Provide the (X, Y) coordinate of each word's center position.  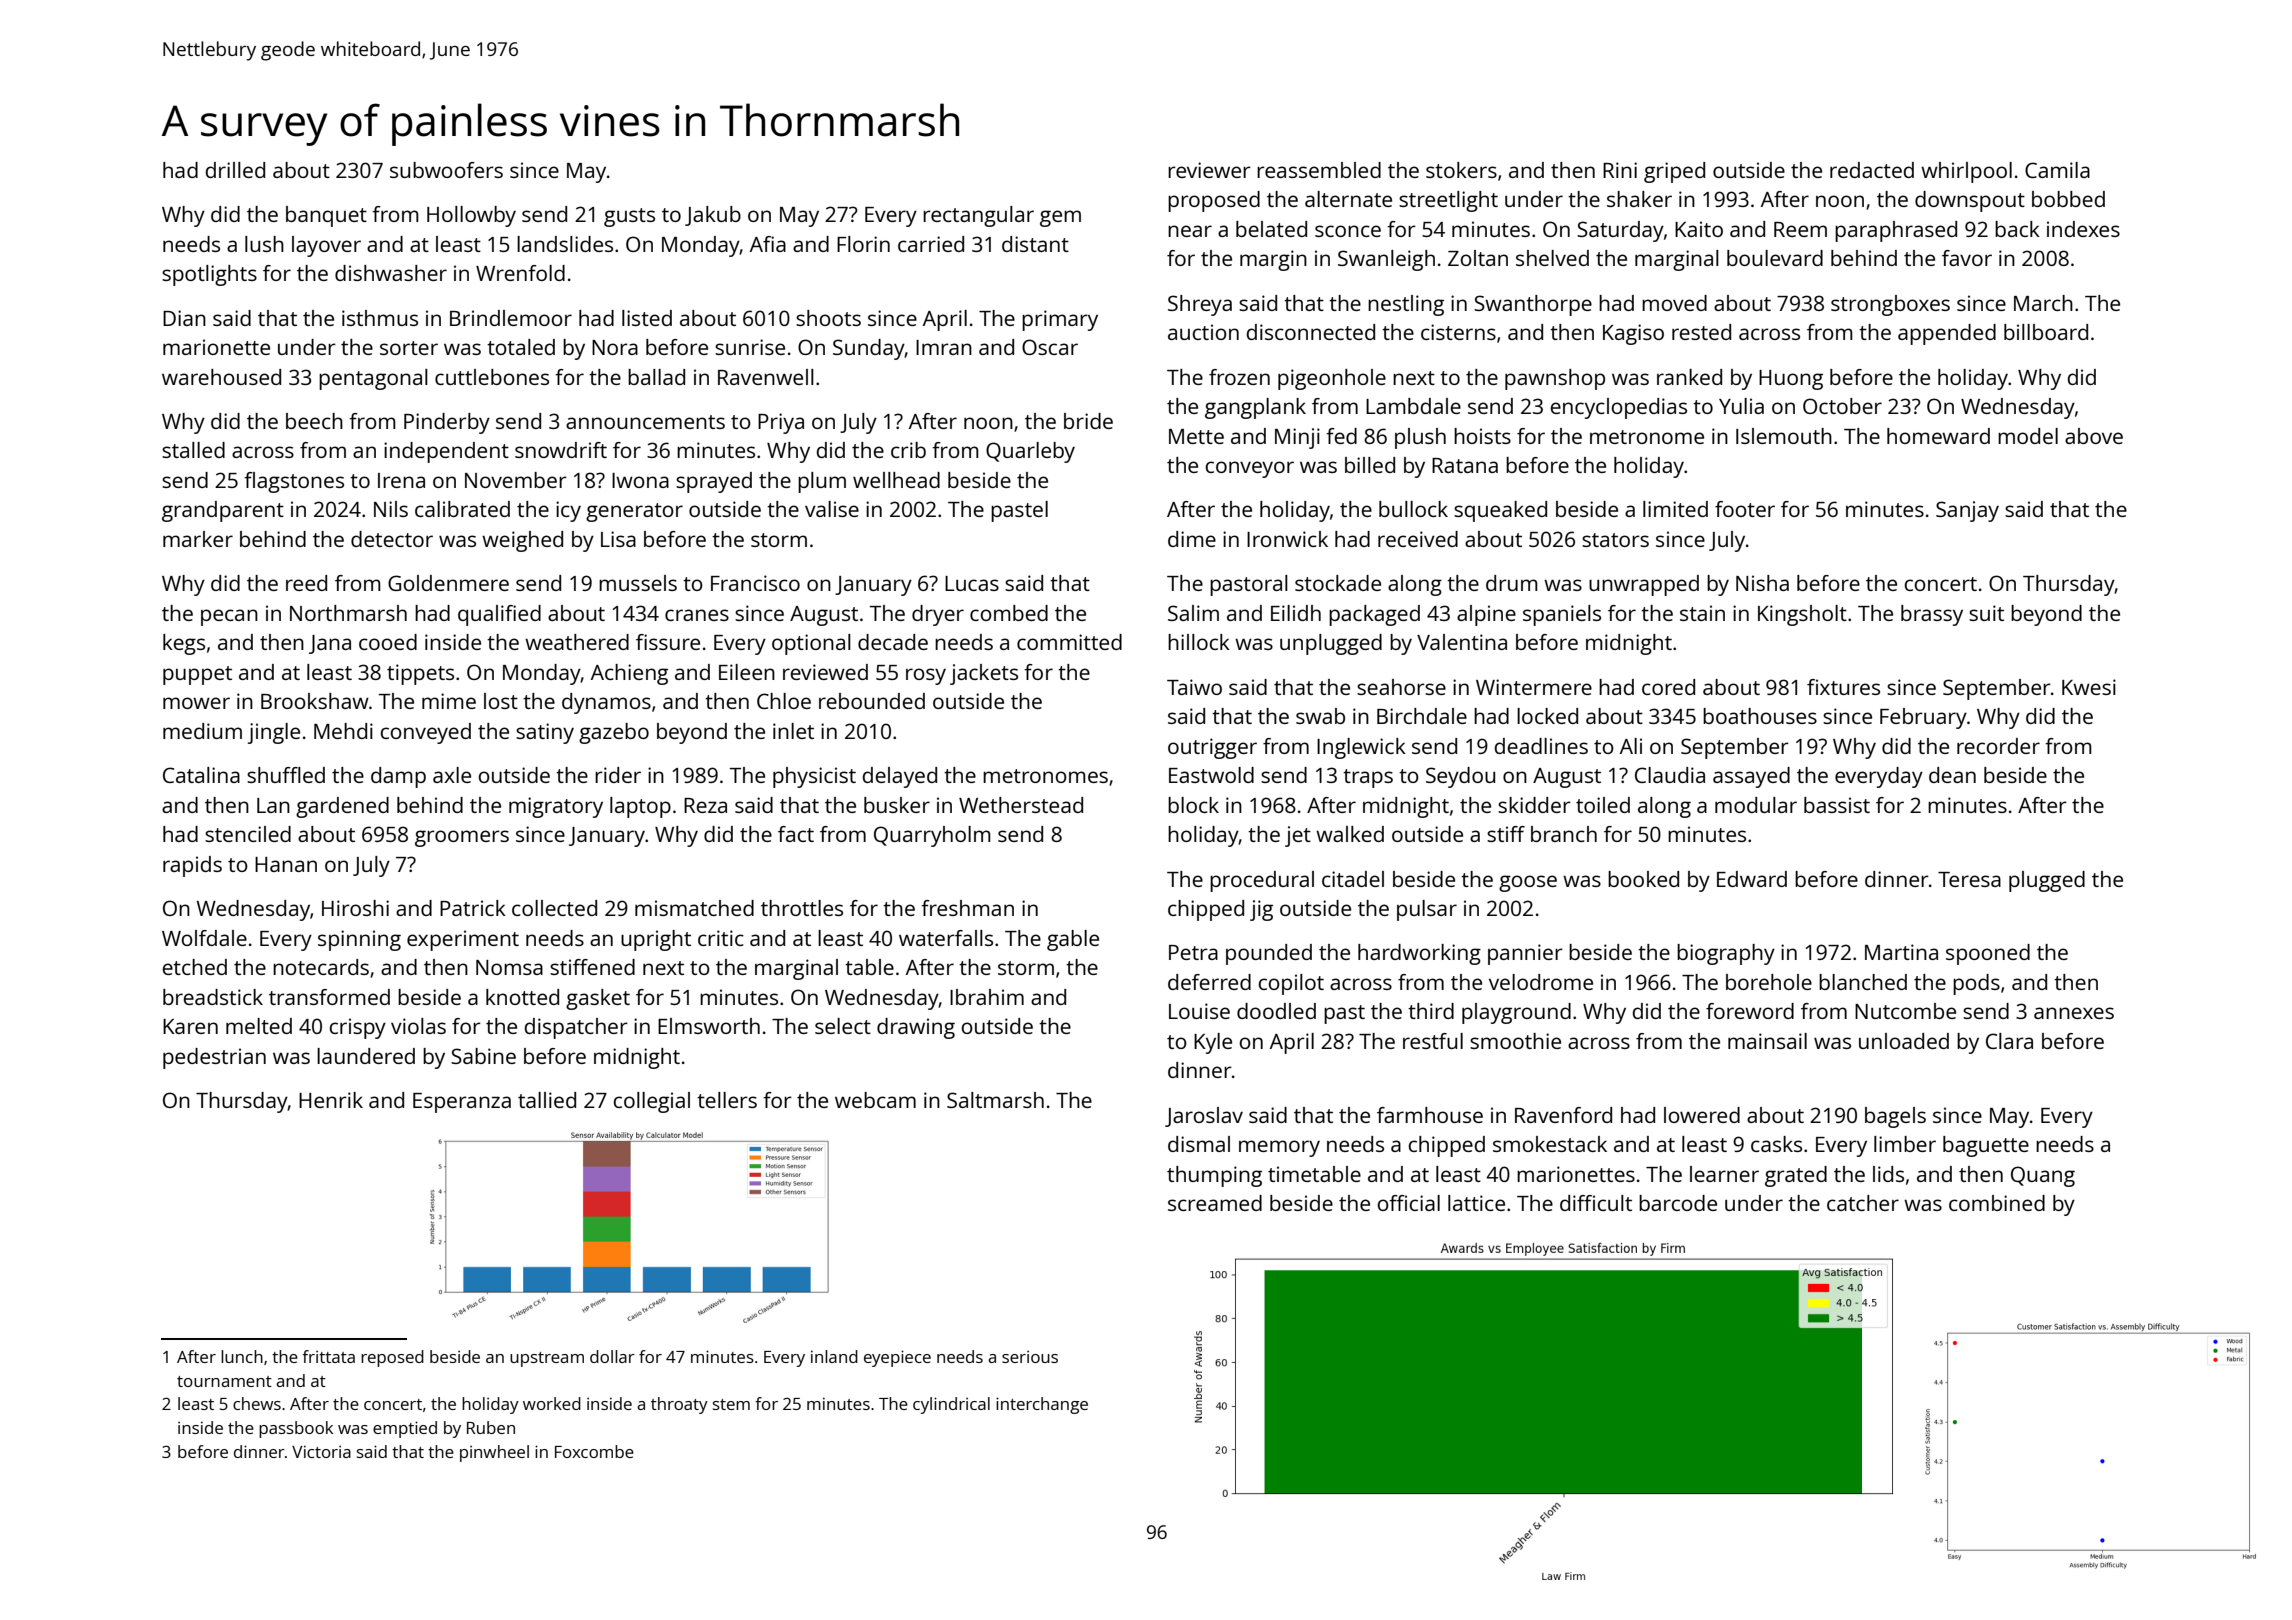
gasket (598, 999)
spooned (1988, 954)
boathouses (1760, 716)
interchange (1042, 1405)
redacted (1872, 170)
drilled (235, 170)
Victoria (321, 1451)
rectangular (978, 216)
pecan (229, 617)
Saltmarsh (995, 1100)
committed (1069, 642)
